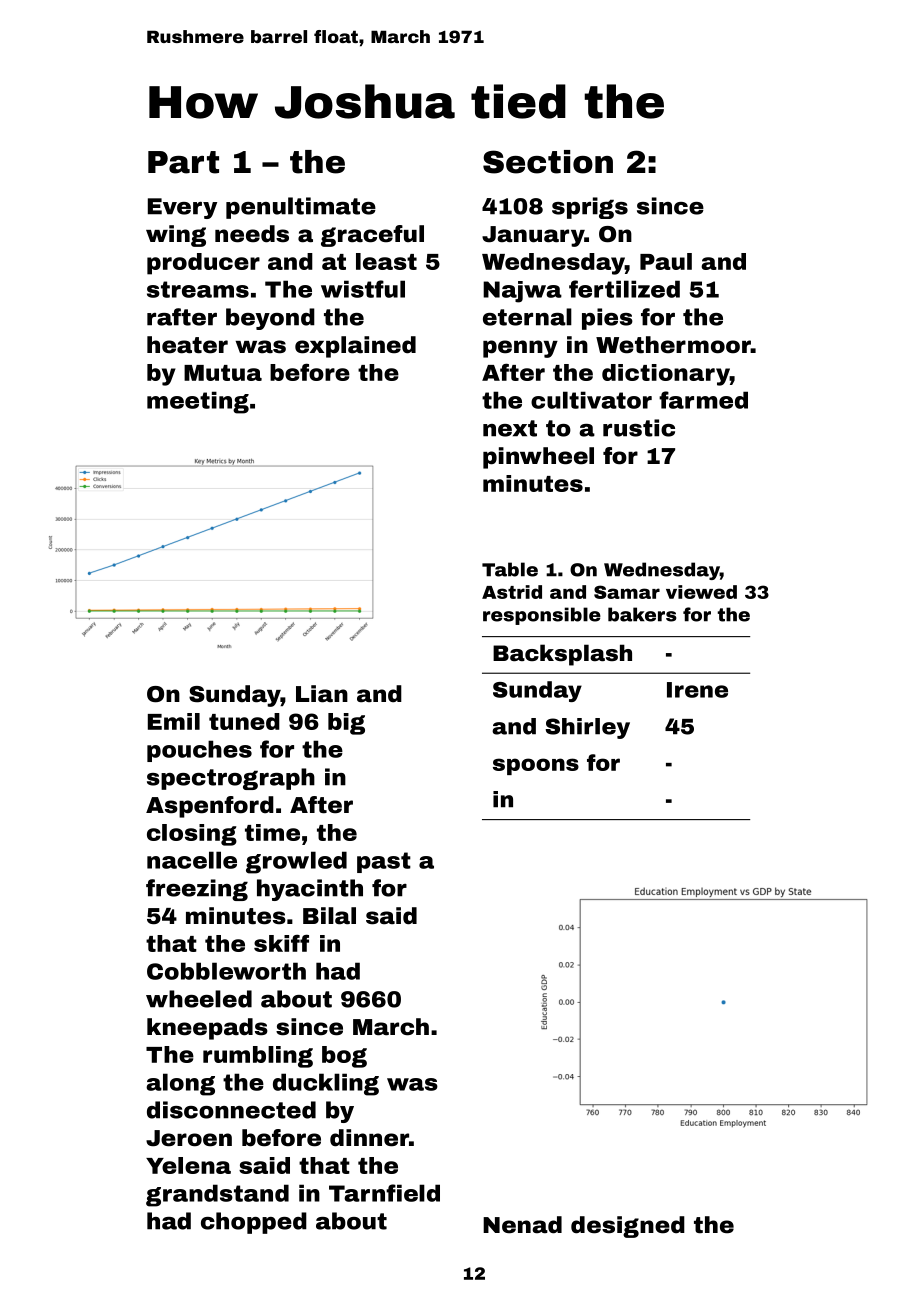 The width and height of the screenshot is (924, 1311). What do you see at coordinates (590, 208) in the screenshot?
I see `sprigs` at bounding box center [590, 208].
